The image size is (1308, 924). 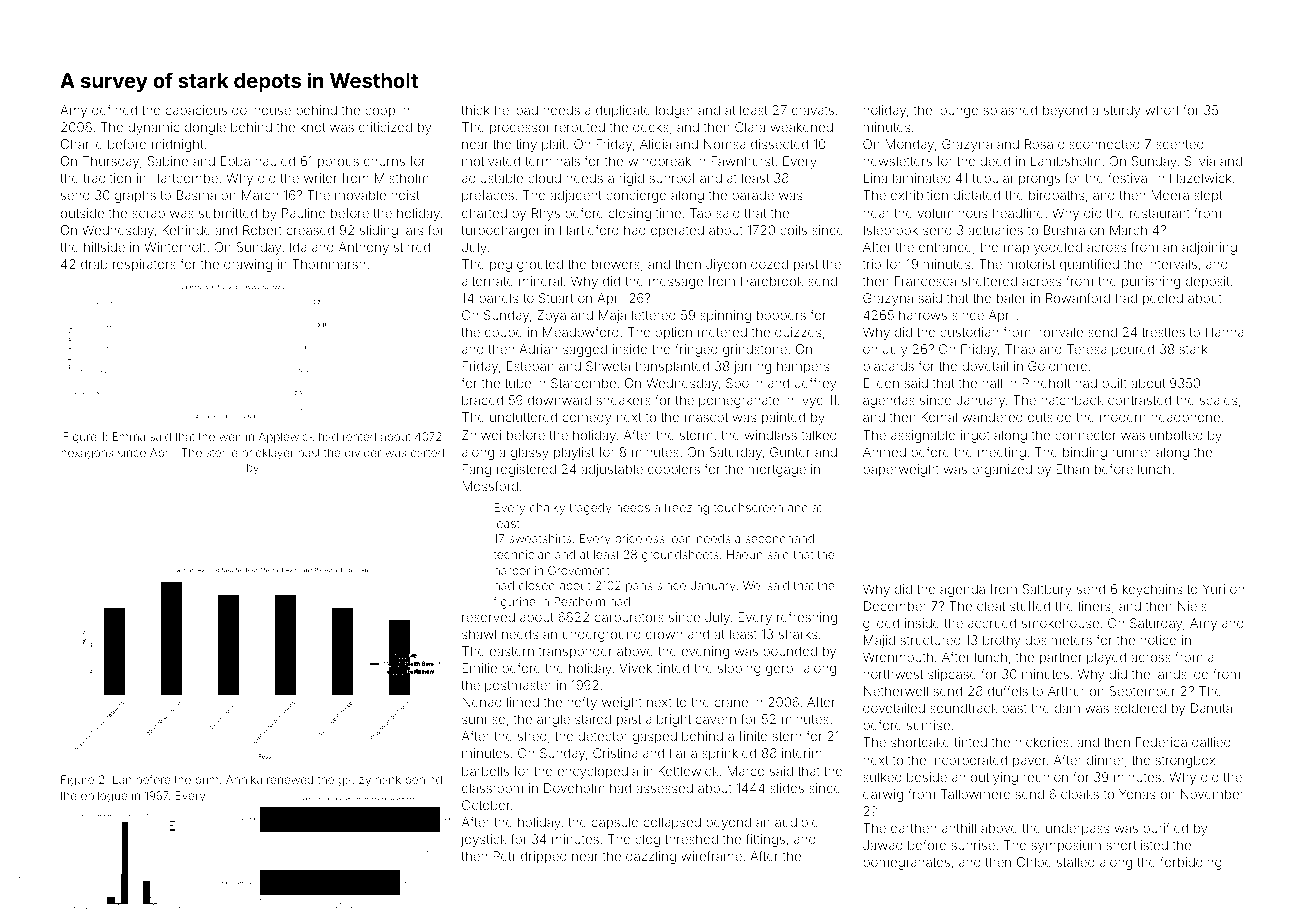 What do you see at coordinates (207, 779) in the page?
I see `brim` at bounding box center [207, 779].
